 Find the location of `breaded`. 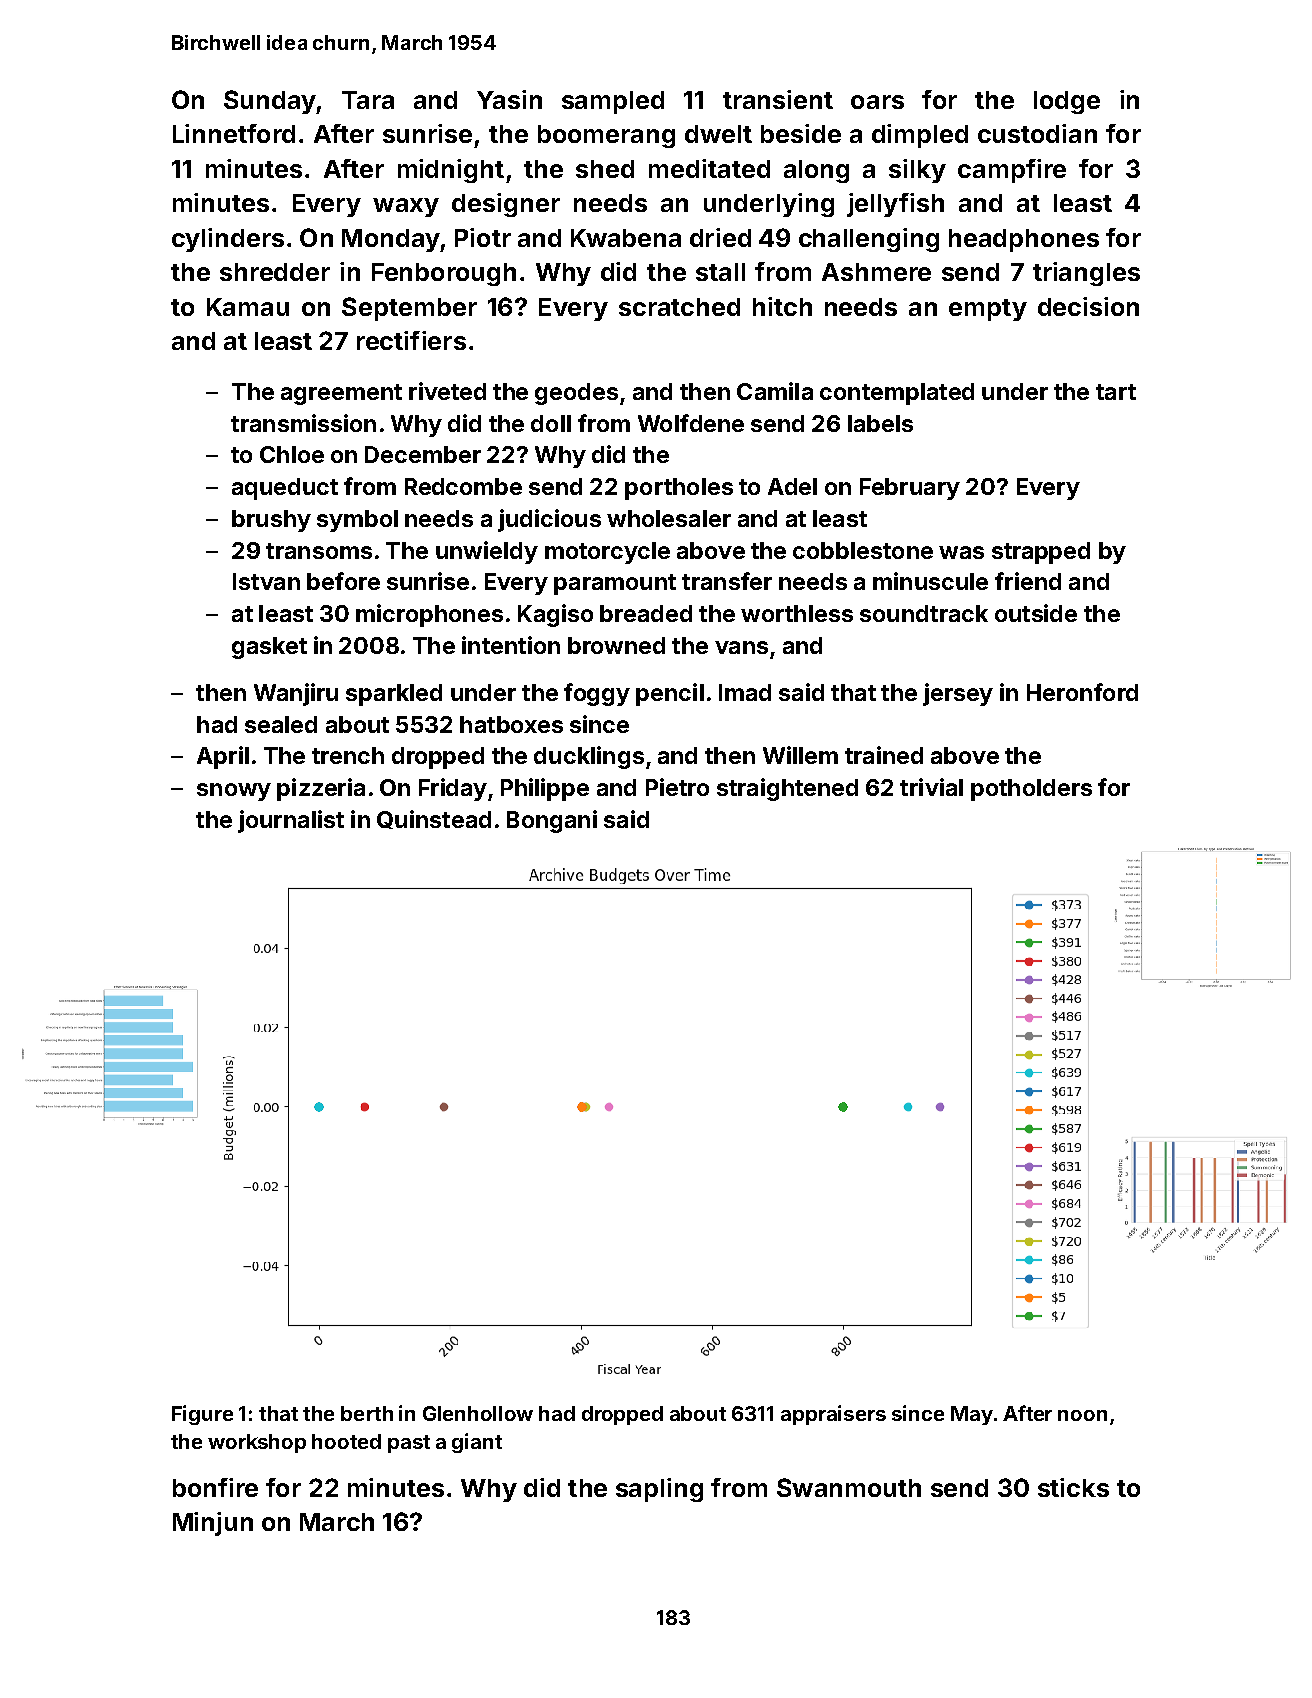

breaded is located at coordinates (646, 613).
